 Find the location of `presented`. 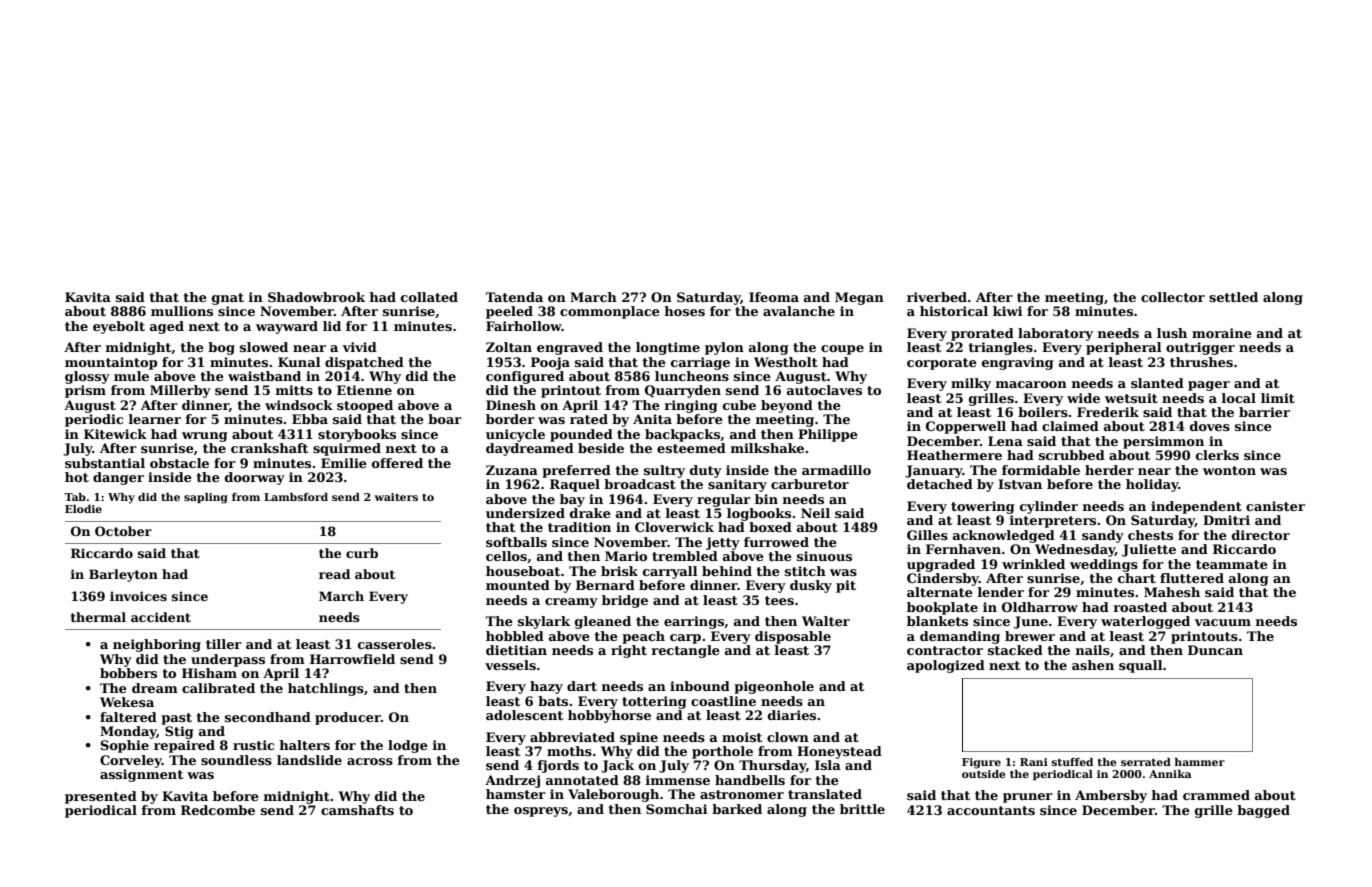

presented is located at coordinates (101, 797).
